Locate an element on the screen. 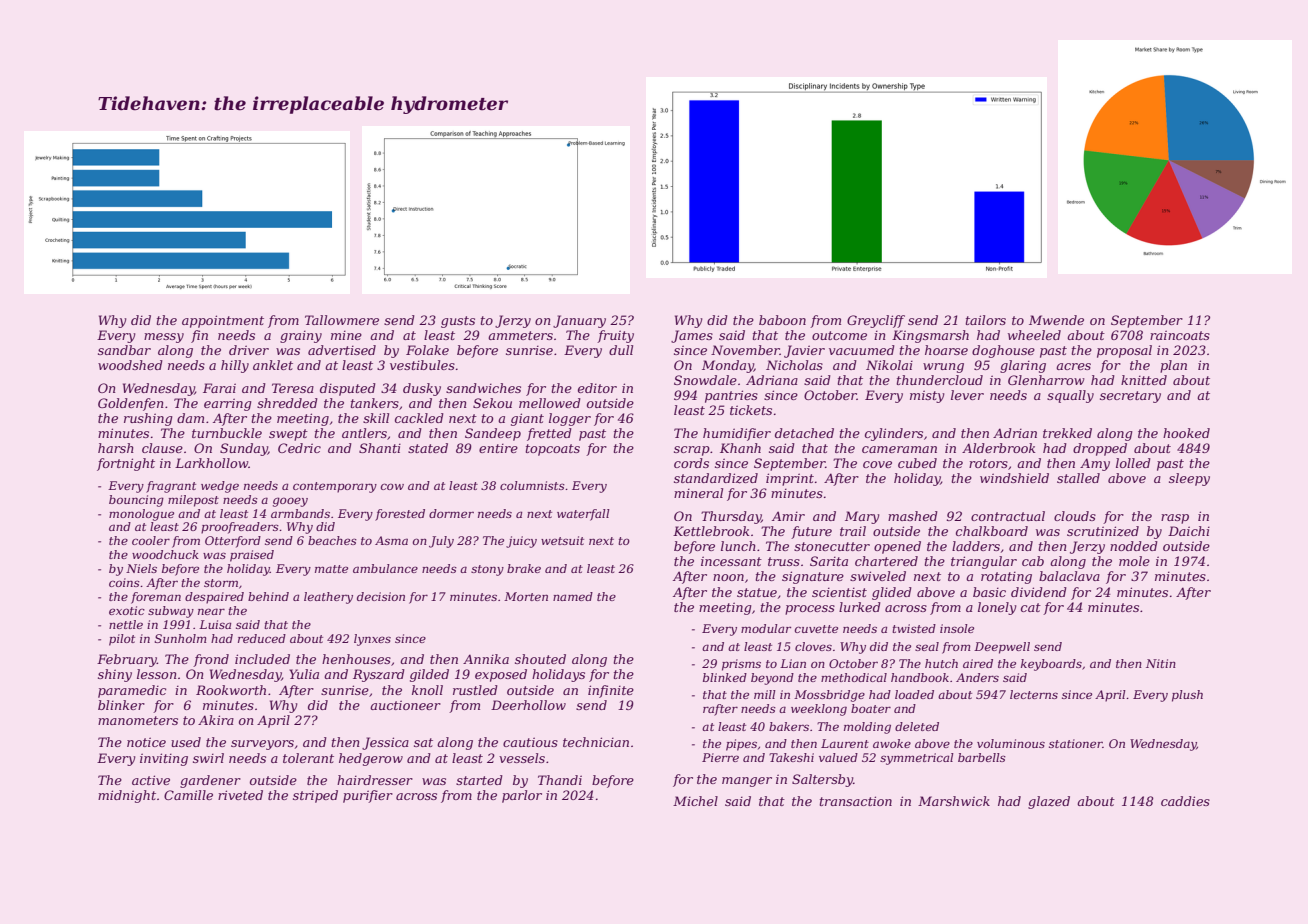 This screenshot has width=1308, height=924. process is located at coordinates (810, 610).
